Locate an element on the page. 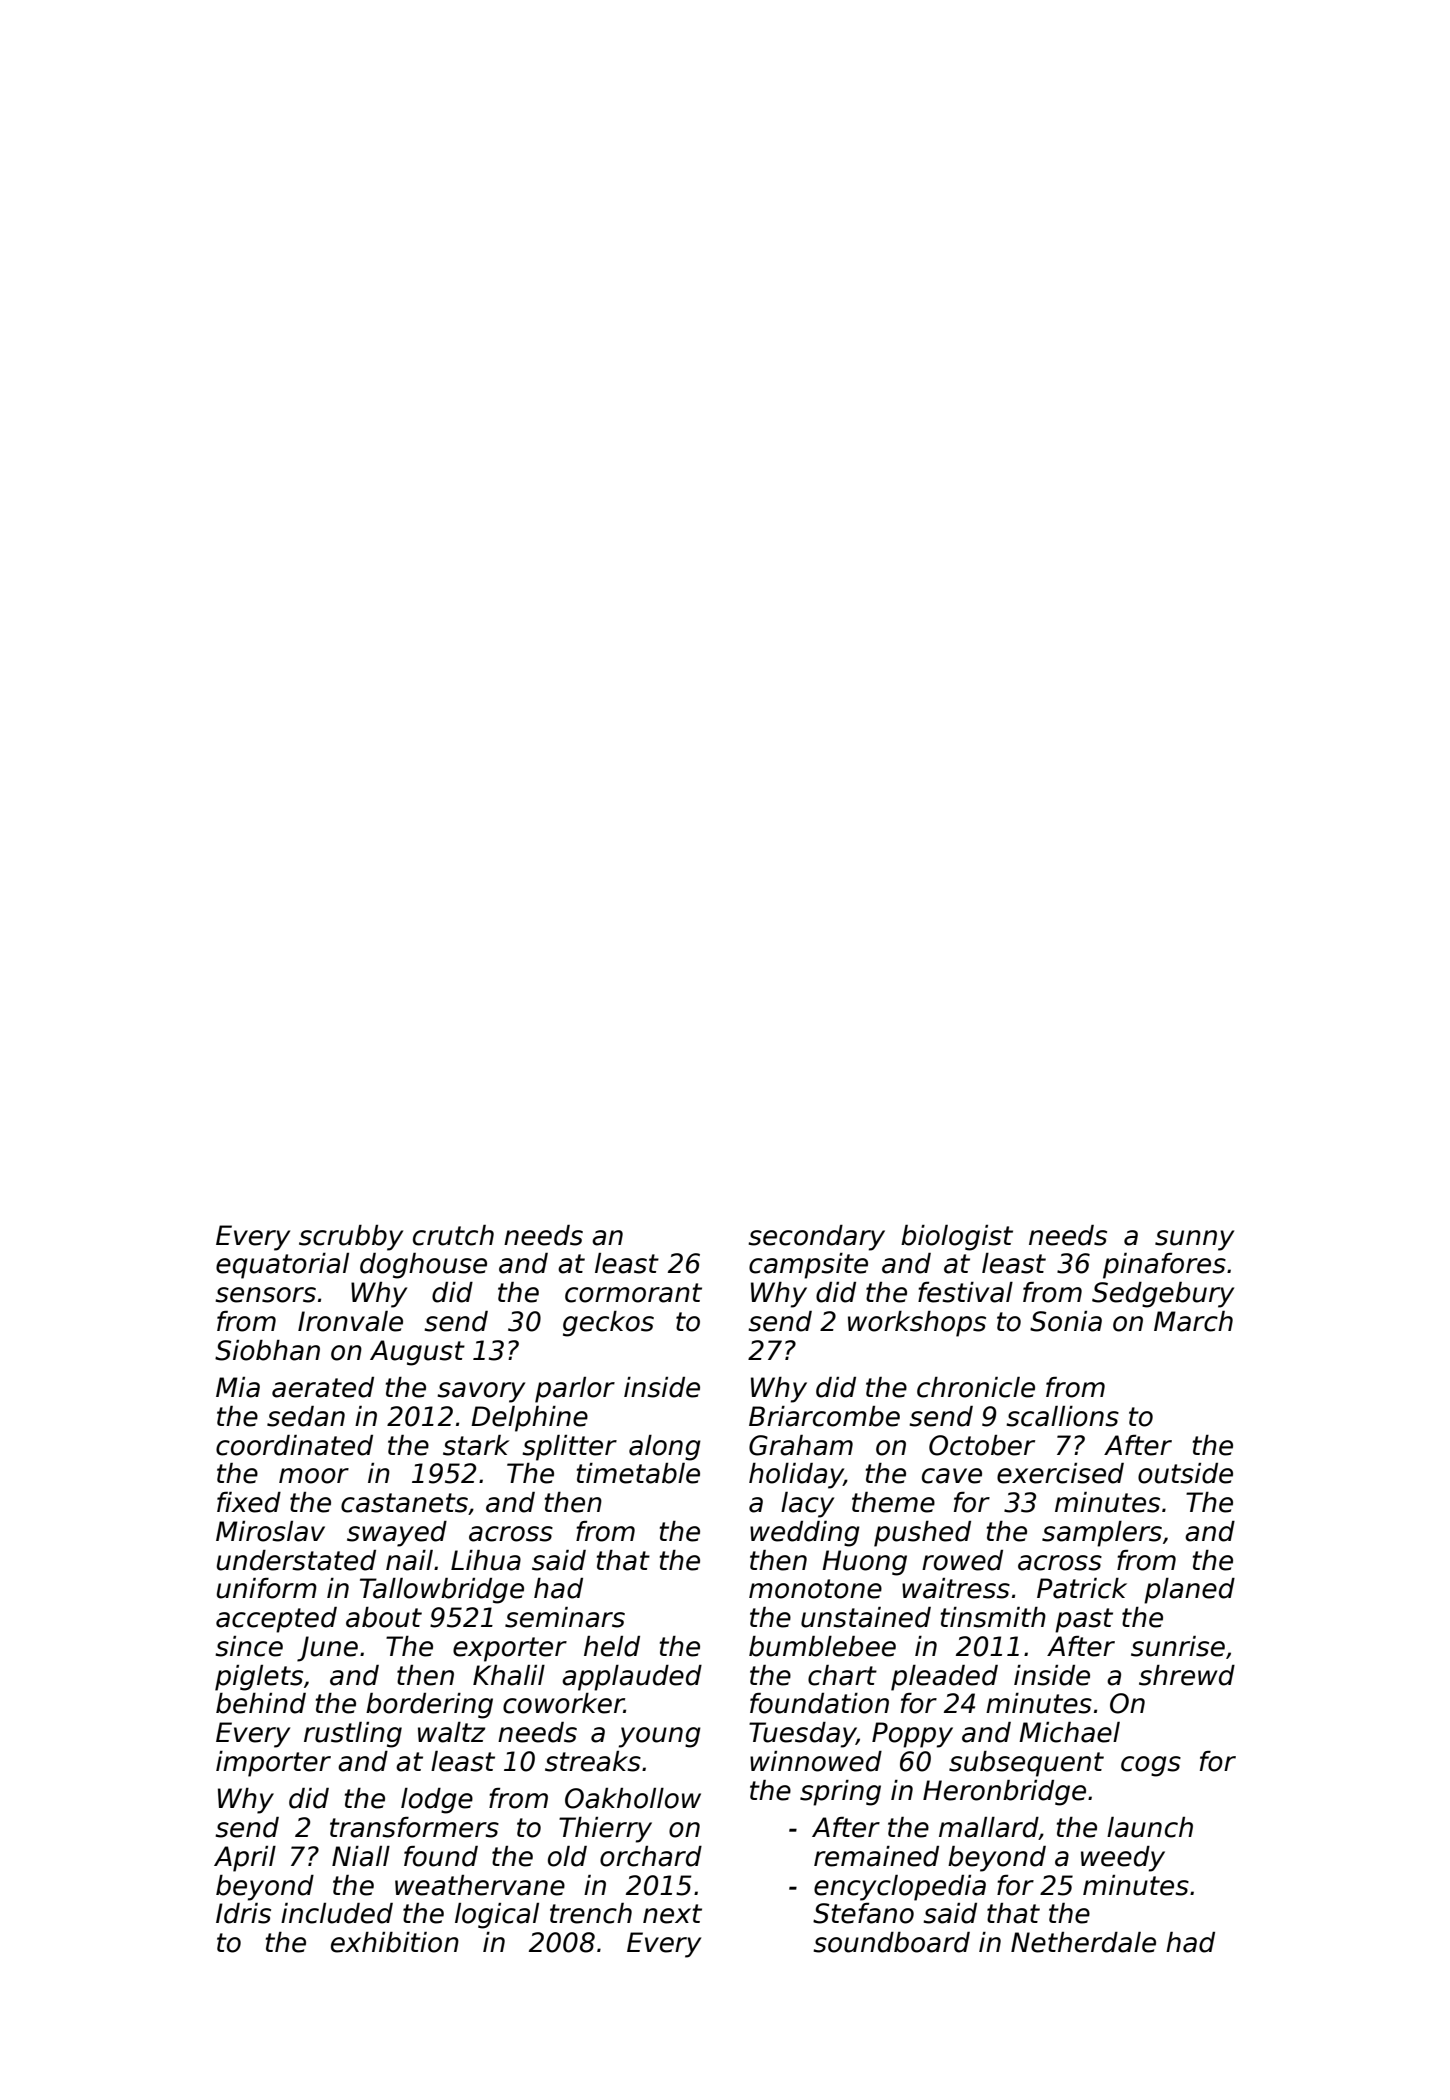  equatorial is located at coordinates (282, 1266).
